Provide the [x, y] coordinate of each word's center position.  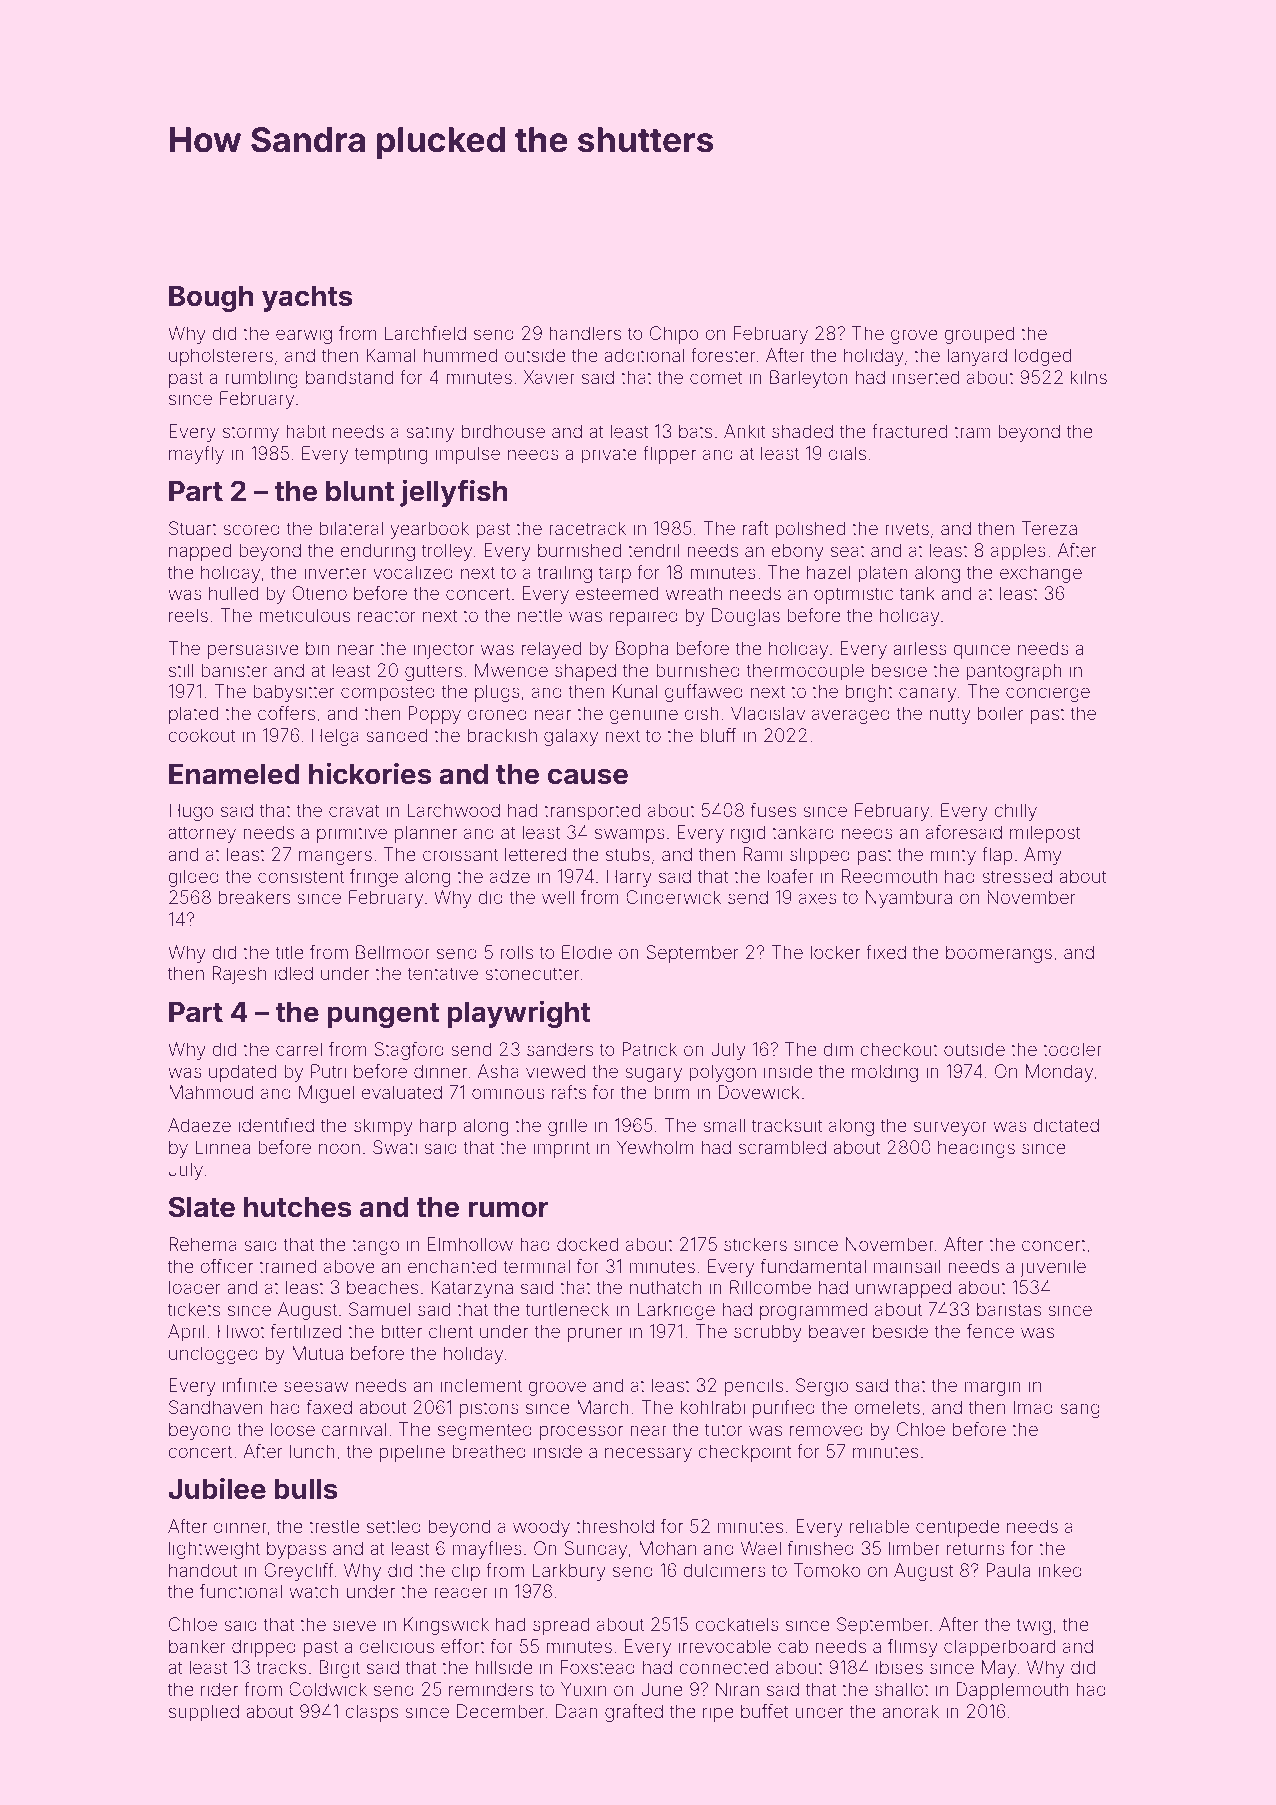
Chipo [674, 335]
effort [463, 1645]
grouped [979, 335]
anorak [910, 1711]
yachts [307, 299]
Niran [737, 1689]
